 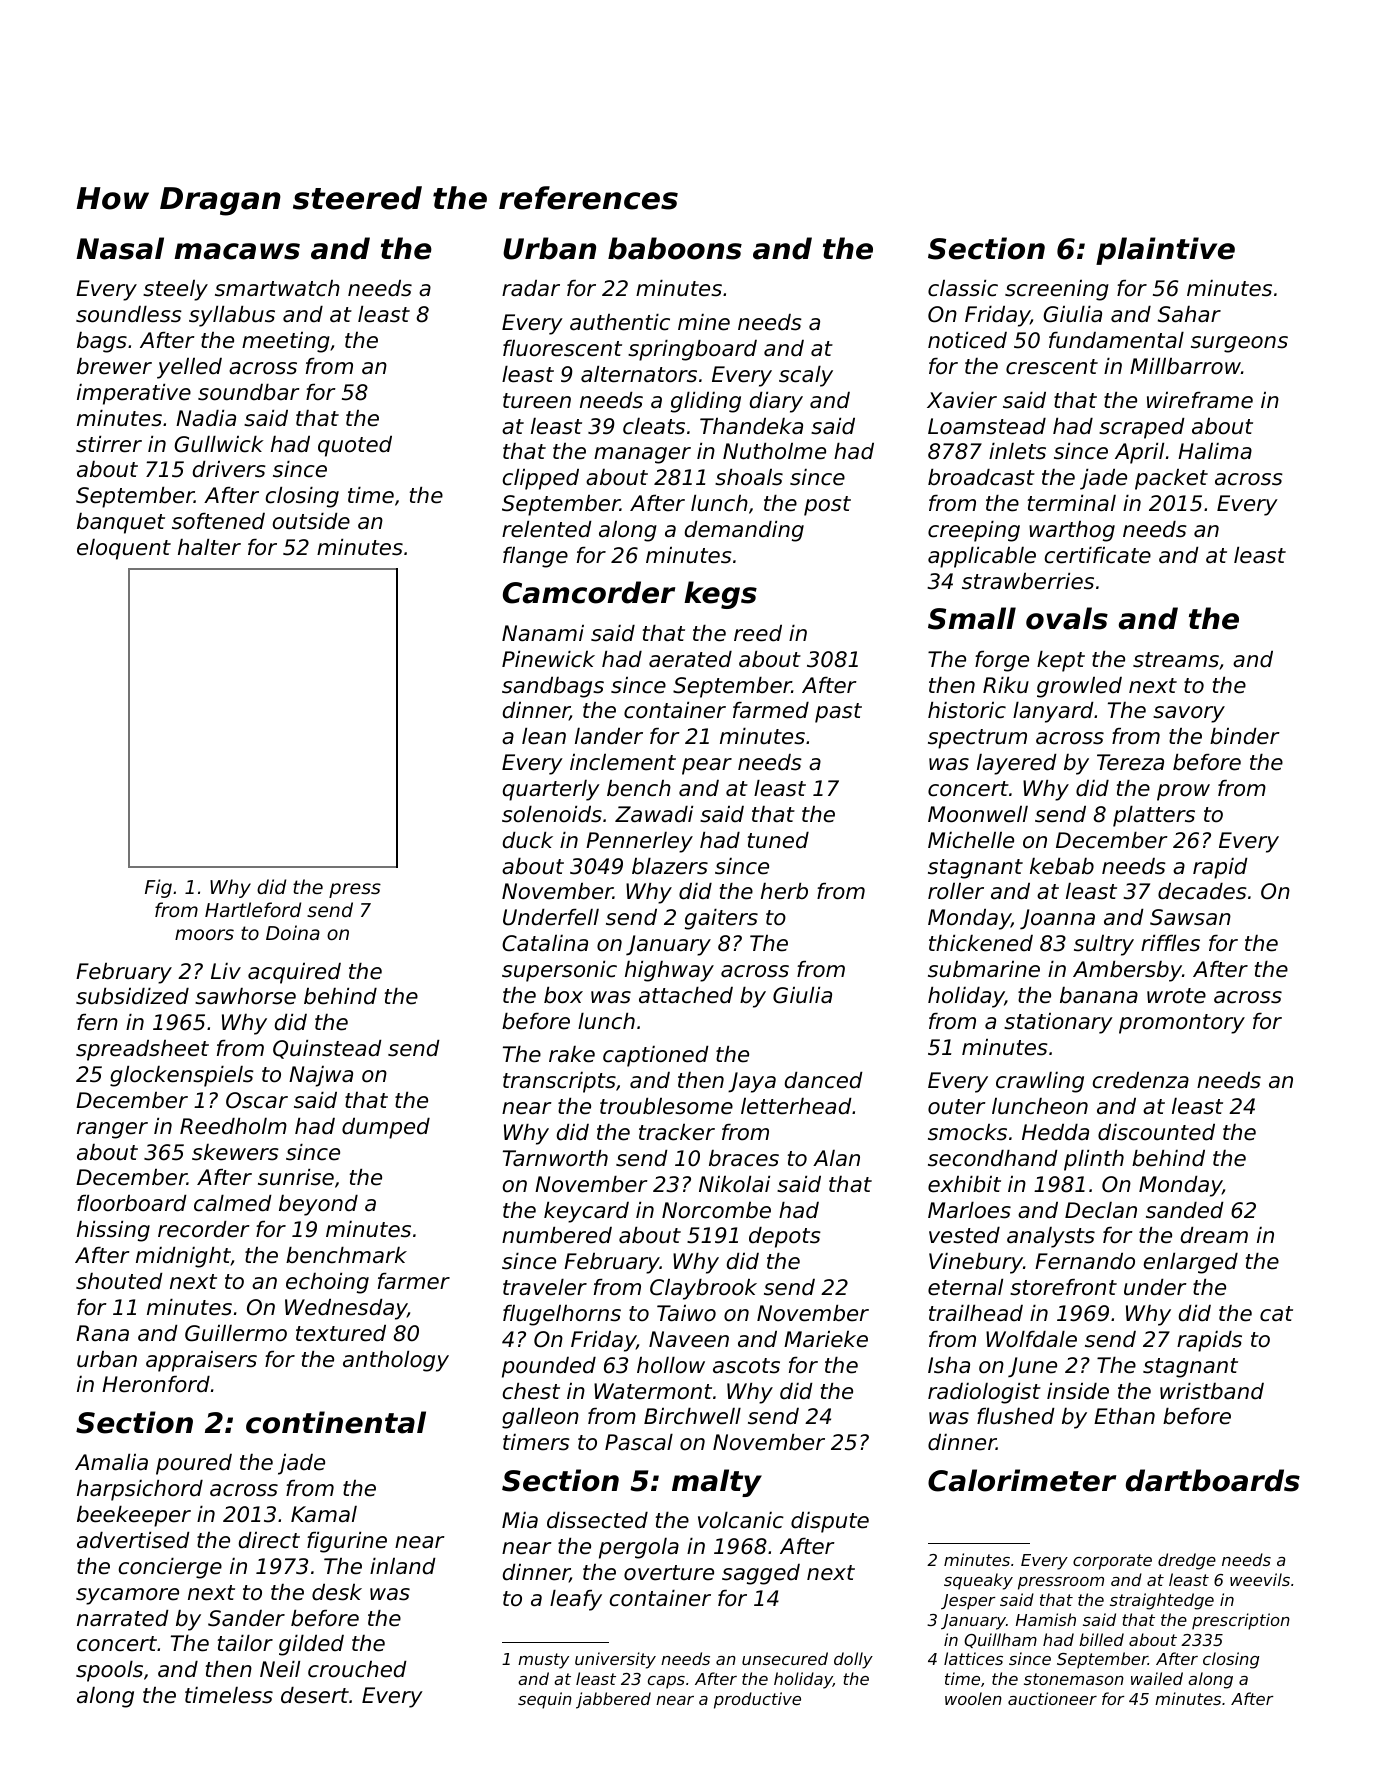 I want to click on post, so click(x=827, y=506).
